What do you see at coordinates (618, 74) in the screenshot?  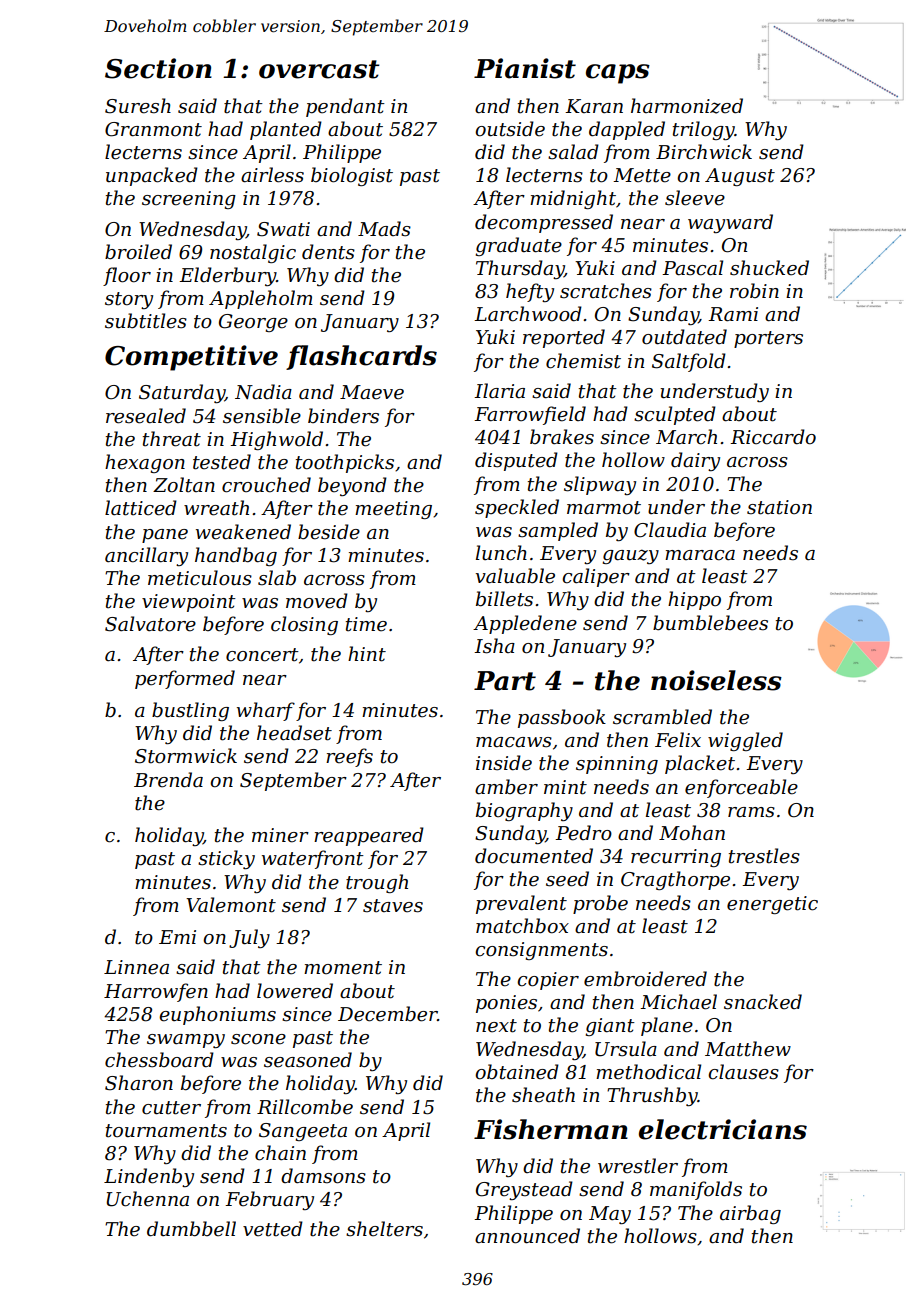 I see `caps` at bounding box center [618, 74].
